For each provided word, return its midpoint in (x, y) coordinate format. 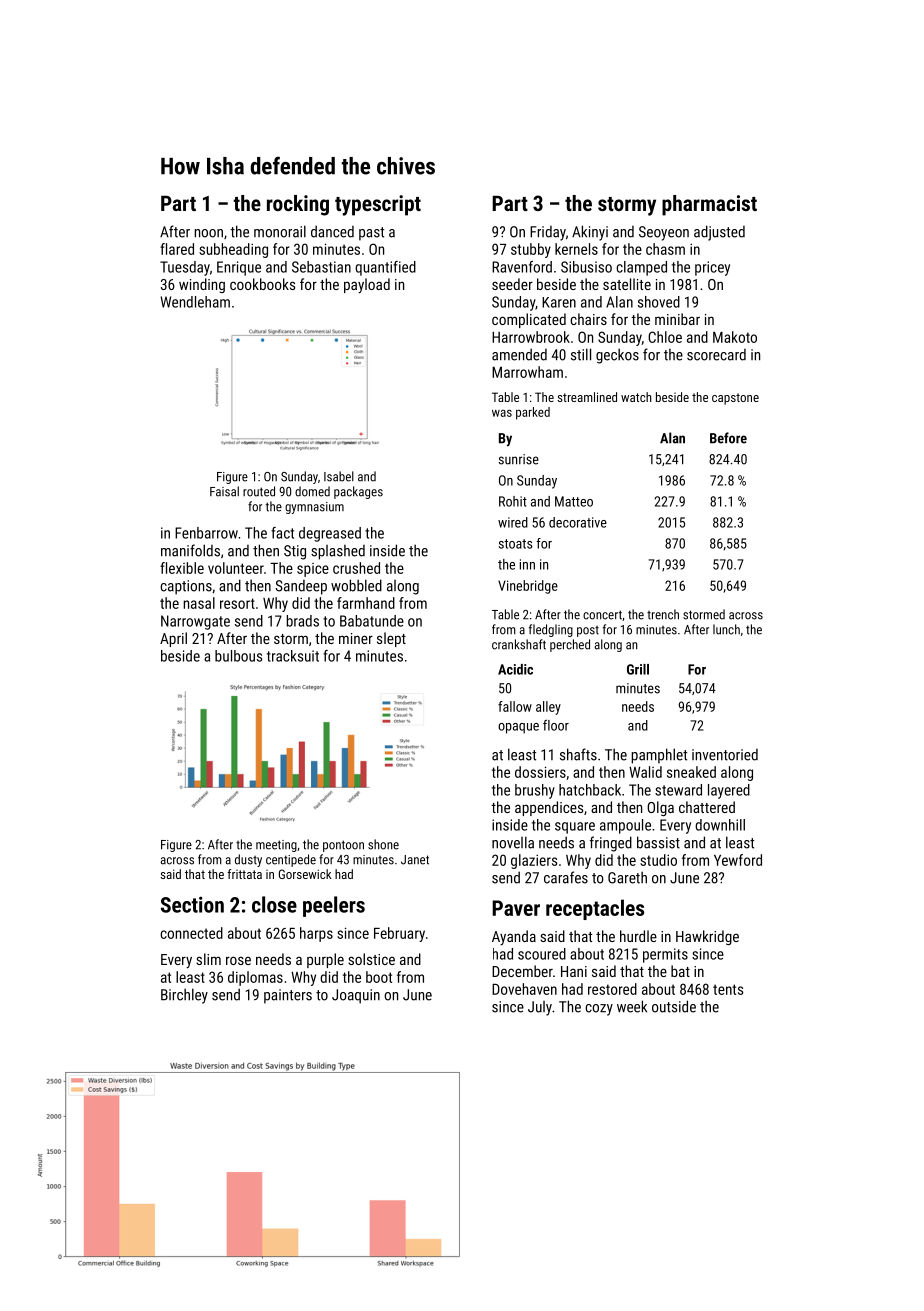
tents (728, 989)
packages (358, 492)
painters (288, 996)
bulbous (239, 656)
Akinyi (590, 233)
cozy (599, 1010)
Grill (638, 669)
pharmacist (709, 205)
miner (356, 638)
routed (259, 491)
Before (728, 438)
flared (177, 249)
